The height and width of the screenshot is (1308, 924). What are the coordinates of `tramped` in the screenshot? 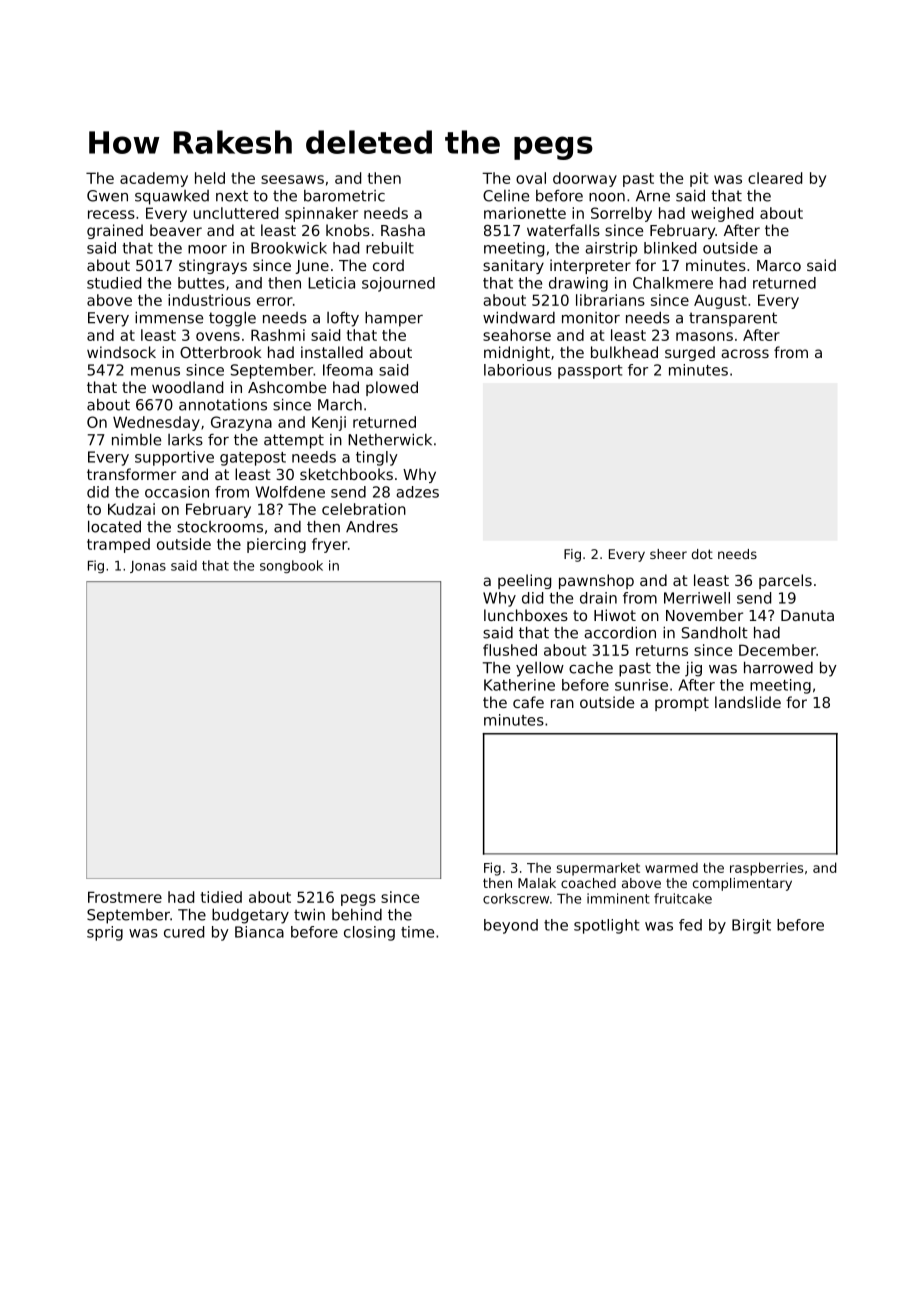 It's located at (118, 545).
